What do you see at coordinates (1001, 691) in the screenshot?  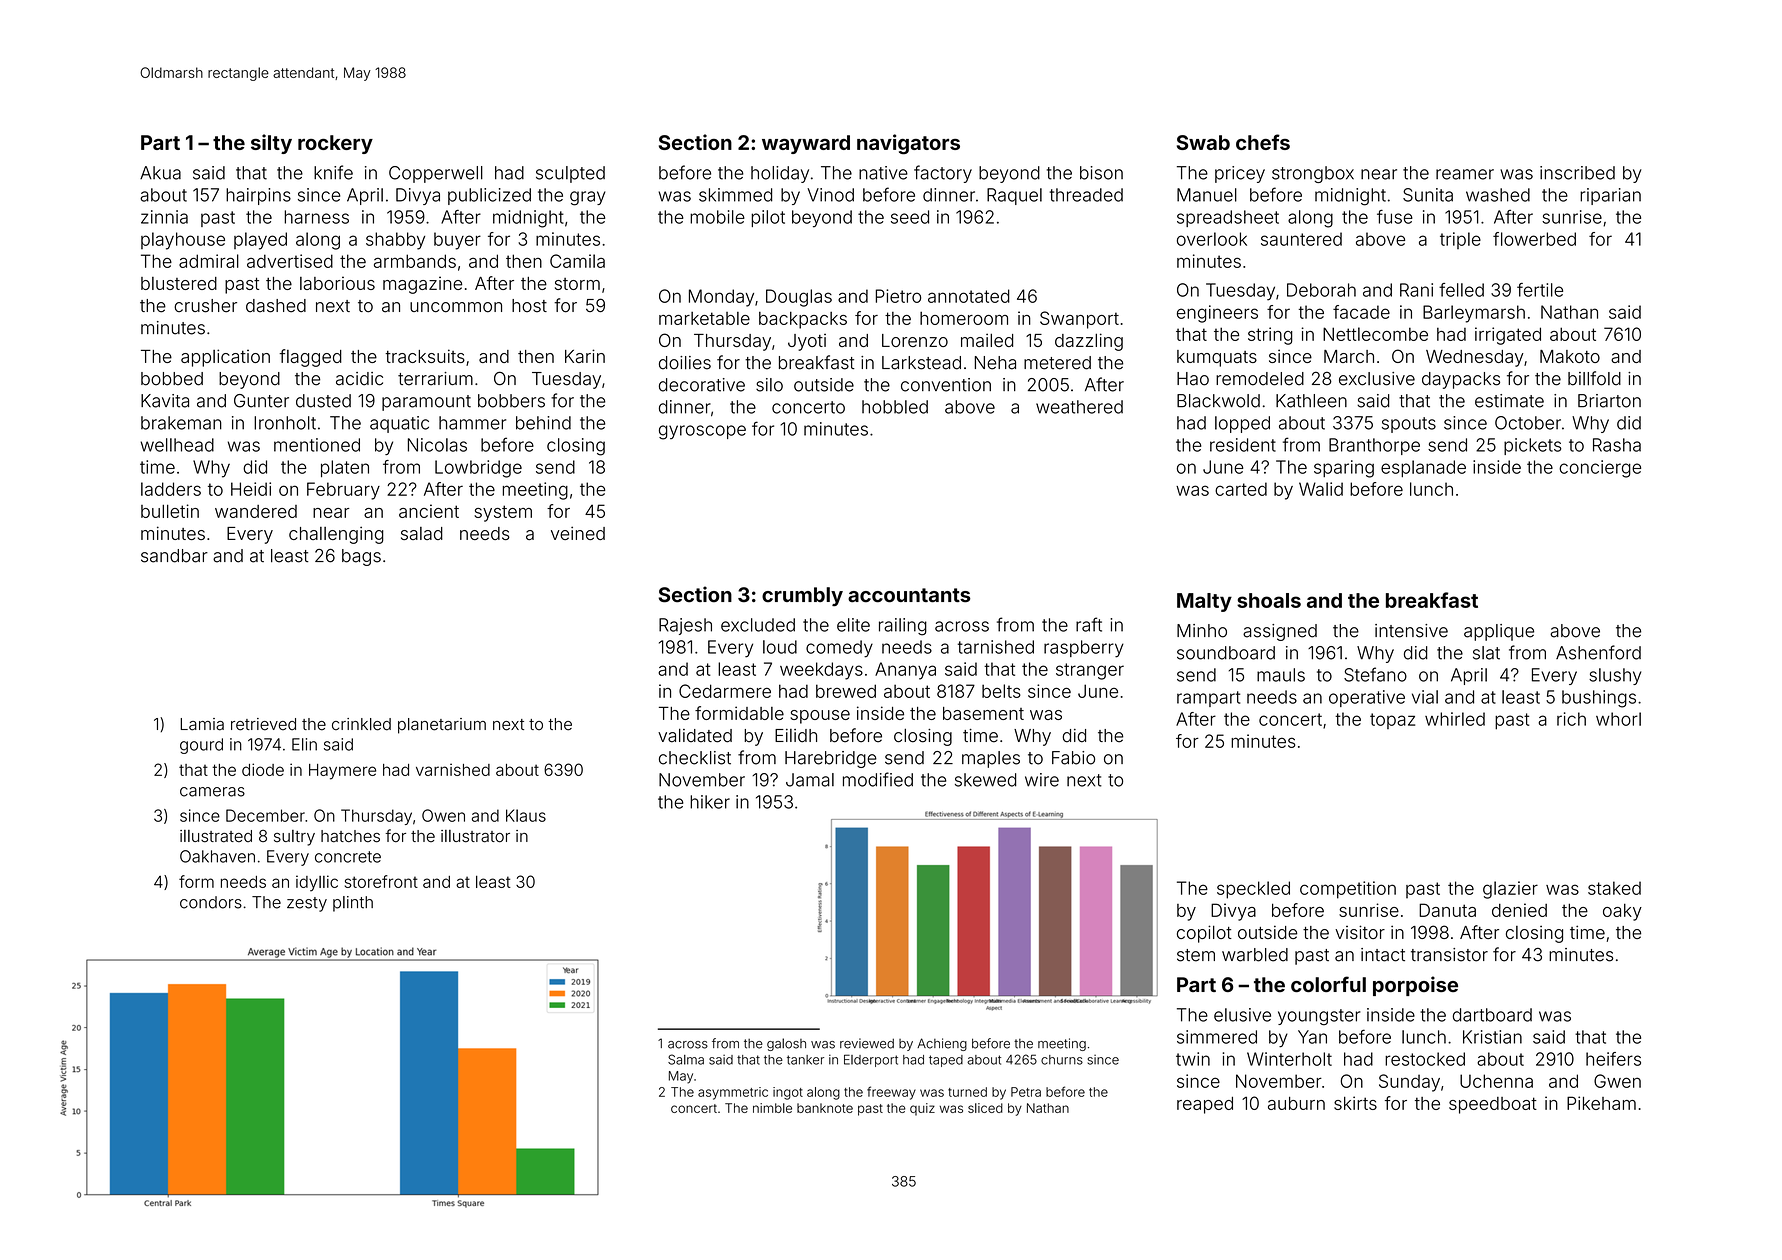 I see `belts` at bounding box center [1001, 691].
